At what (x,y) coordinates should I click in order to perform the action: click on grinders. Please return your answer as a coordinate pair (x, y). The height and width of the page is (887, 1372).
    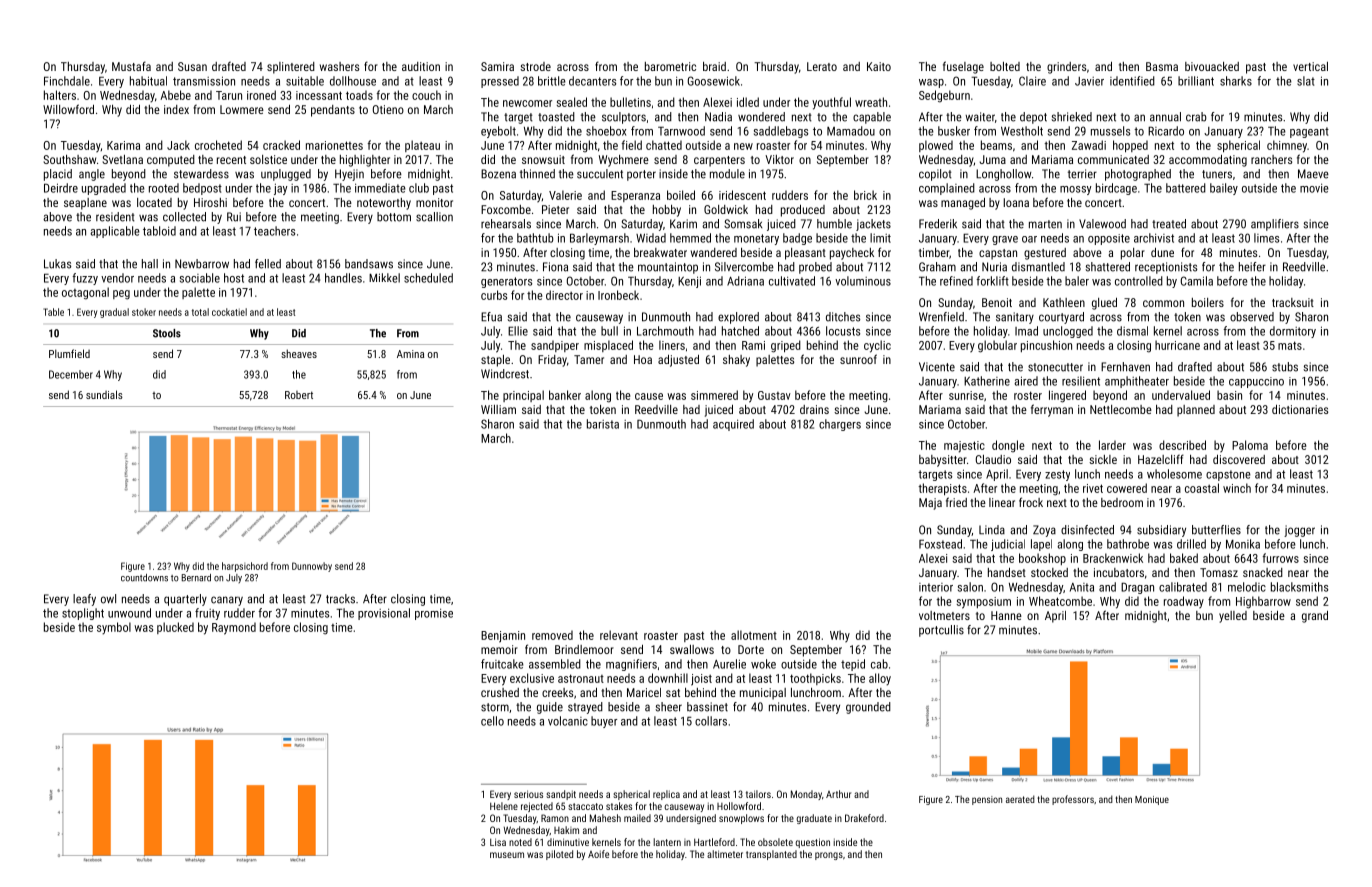
    Looking at the image, I should click on (1066, 68).
